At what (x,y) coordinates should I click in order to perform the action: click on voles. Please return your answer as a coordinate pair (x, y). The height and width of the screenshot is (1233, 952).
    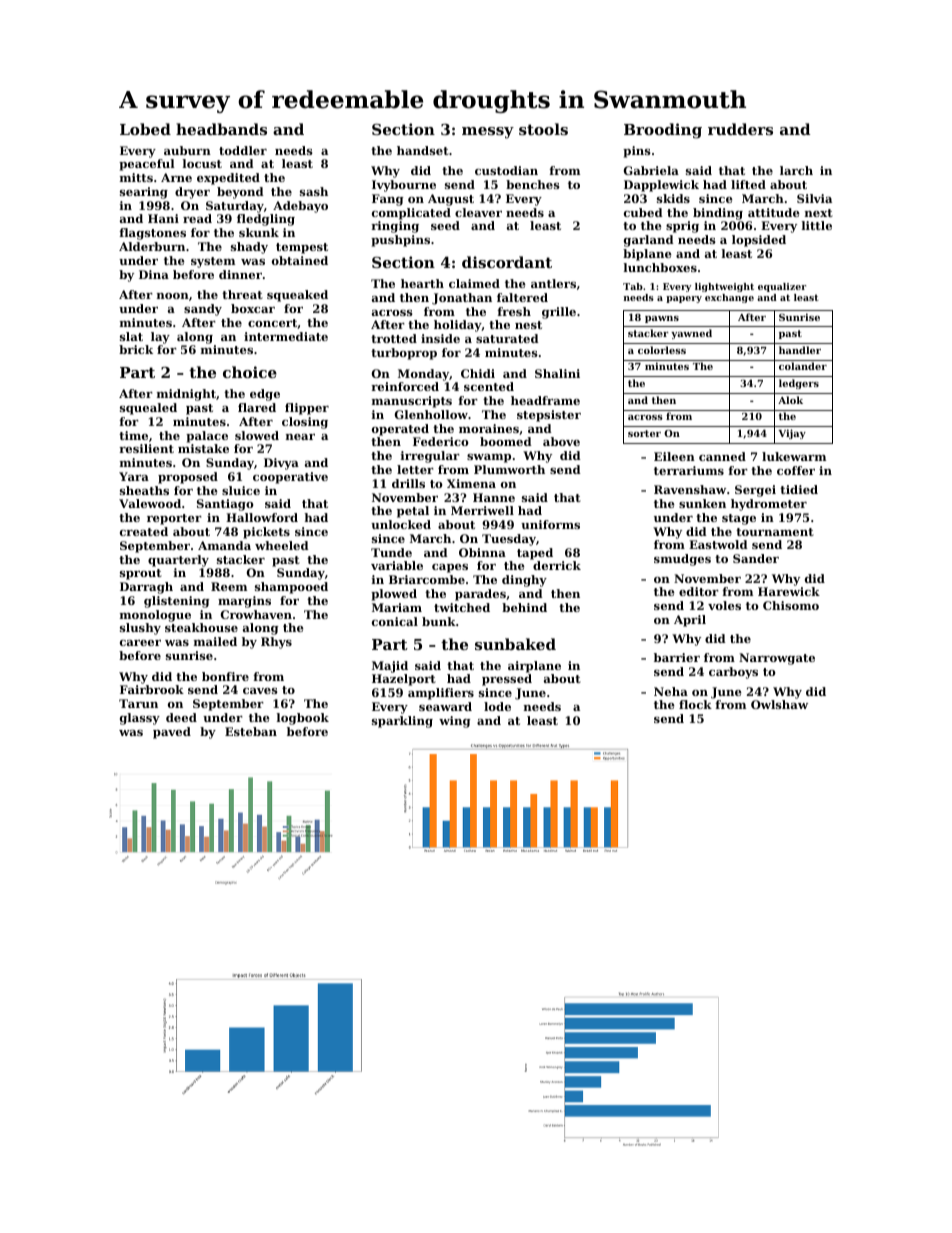
    Looking at the image, I should click on (724, 605).
